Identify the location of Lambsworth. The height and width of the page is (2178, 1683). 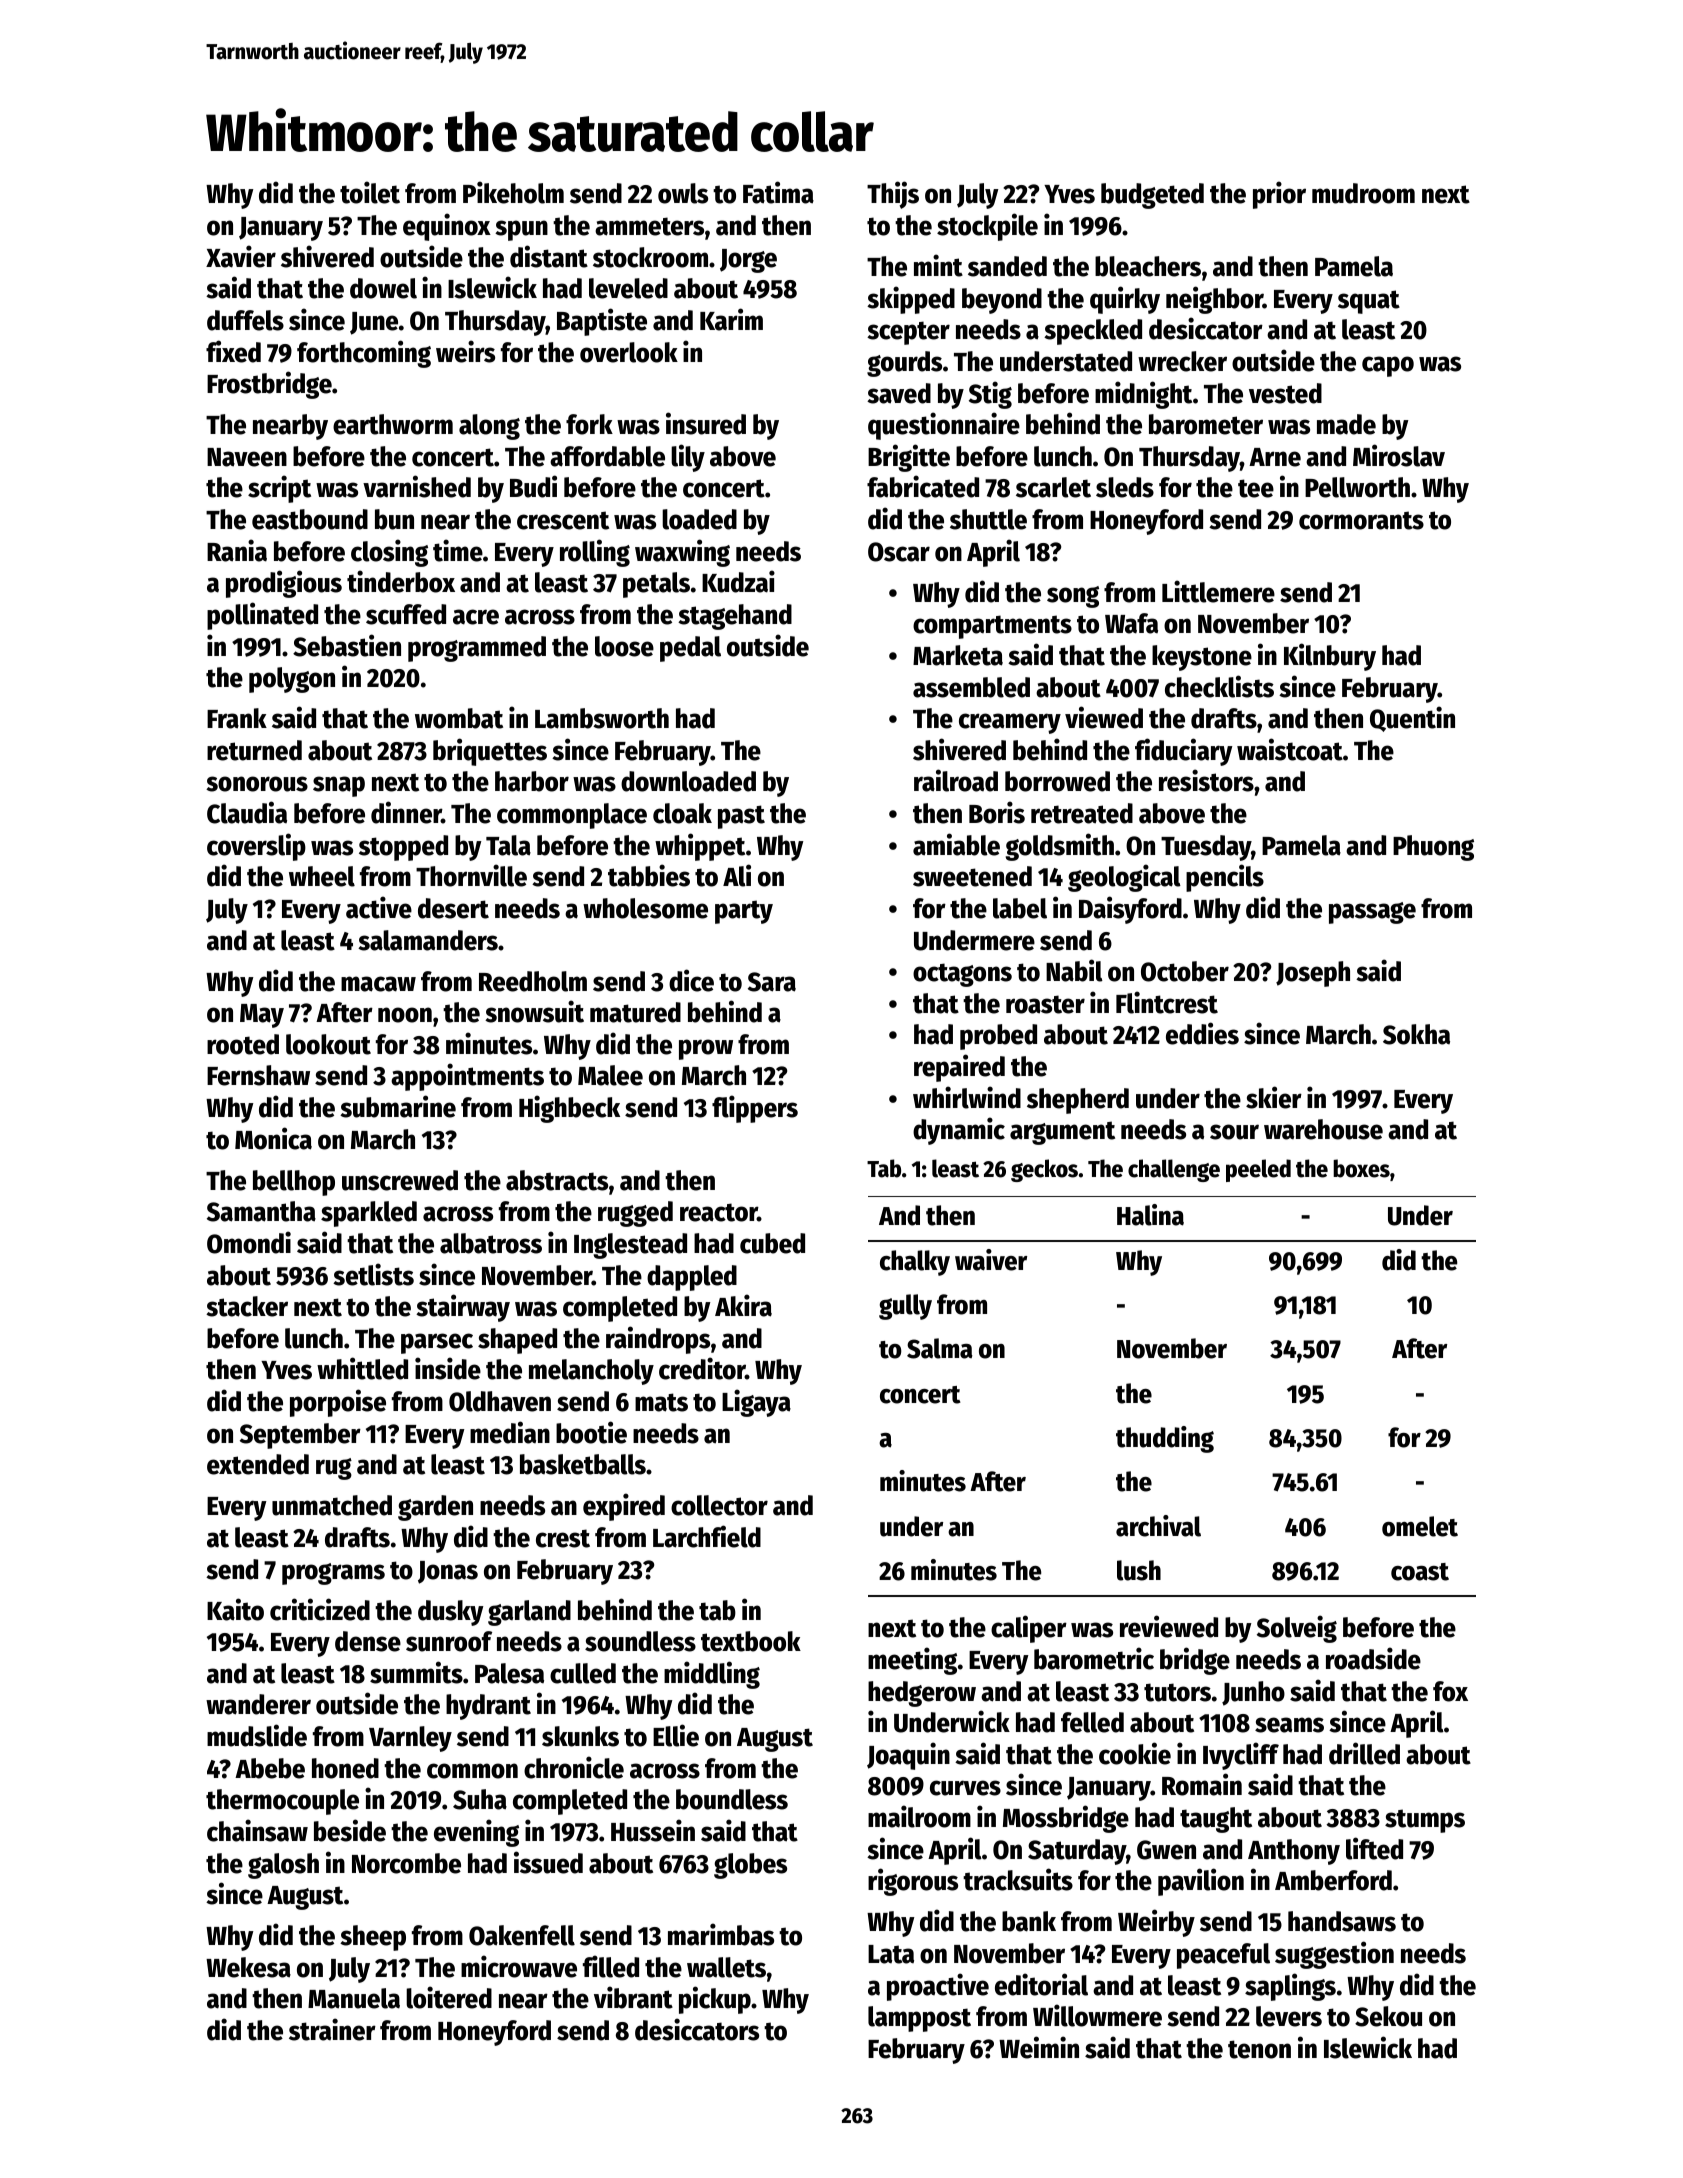
(602, 718).
